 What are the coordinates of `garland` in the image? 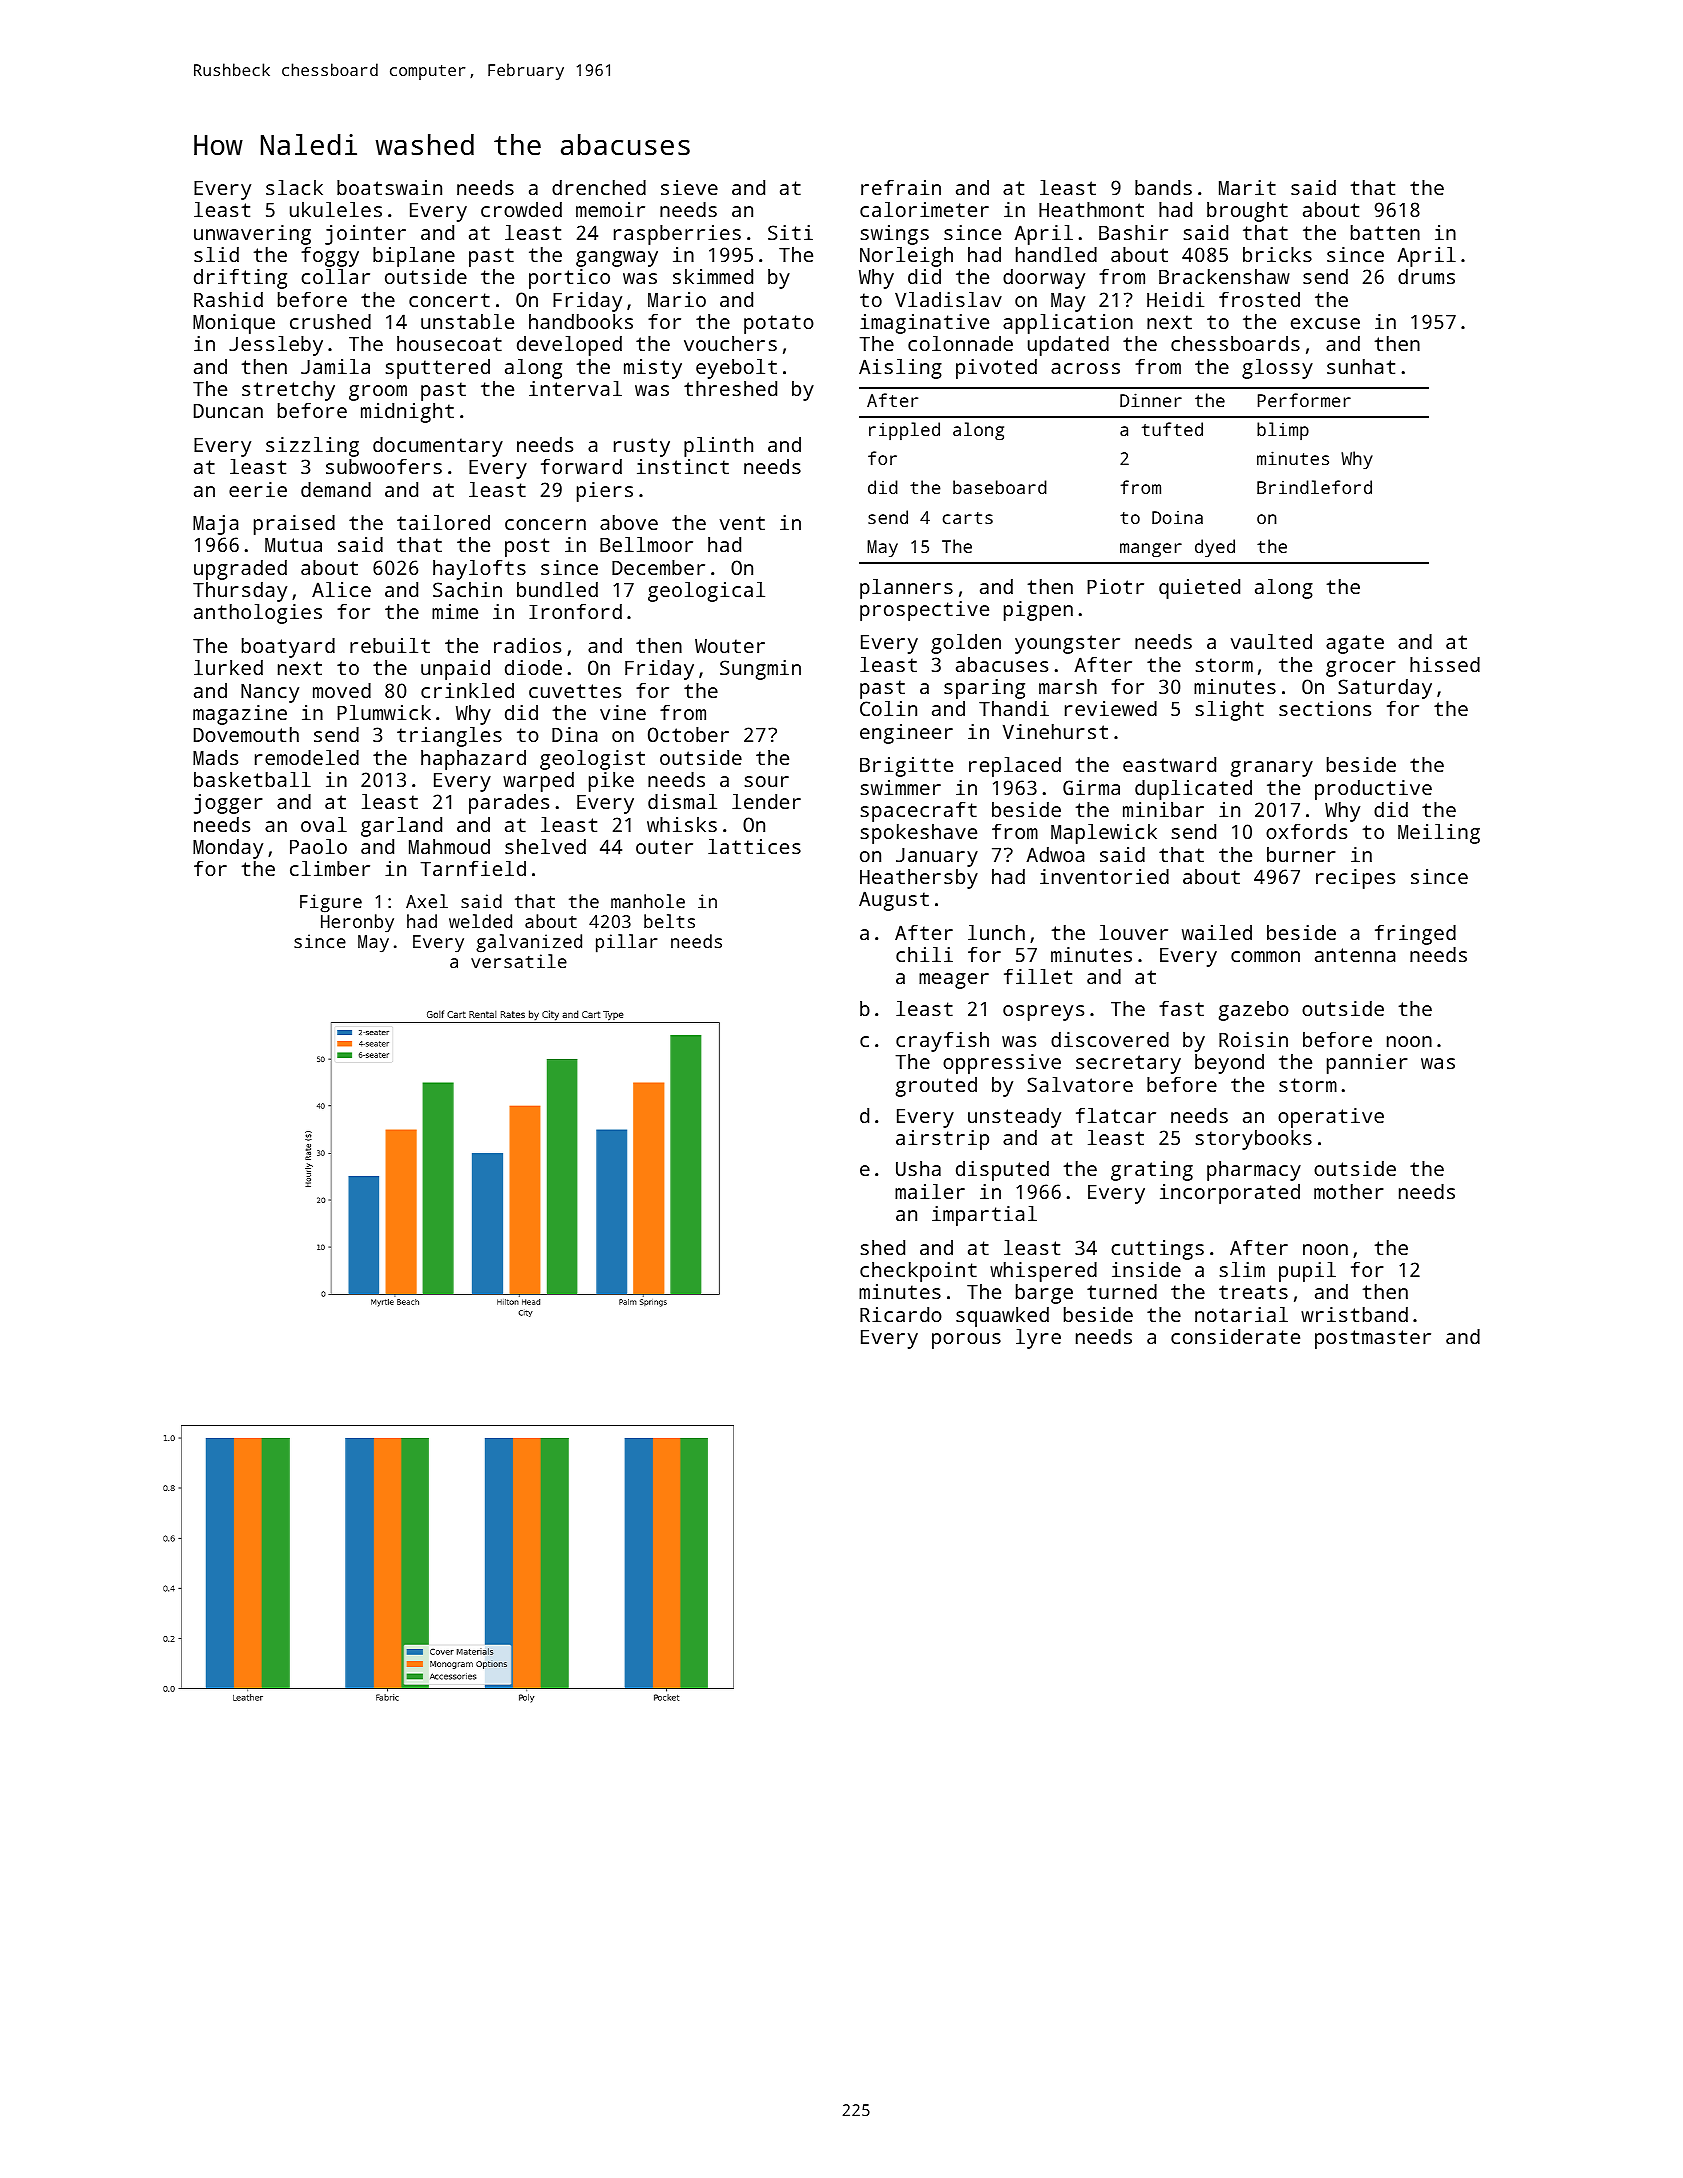 It's located at (401, 827).
